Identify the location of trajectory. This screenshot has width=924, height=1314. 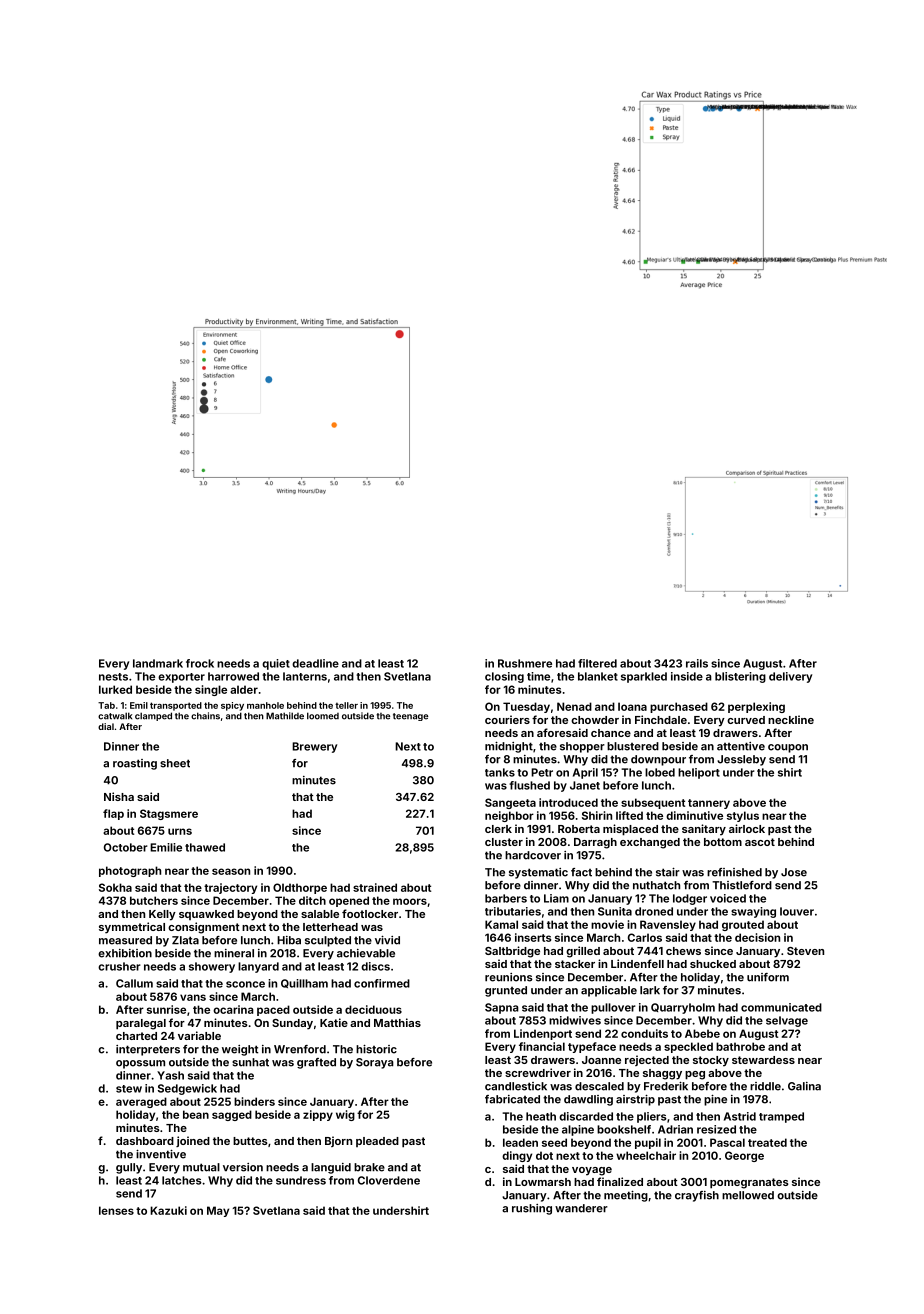
(230, 888).
